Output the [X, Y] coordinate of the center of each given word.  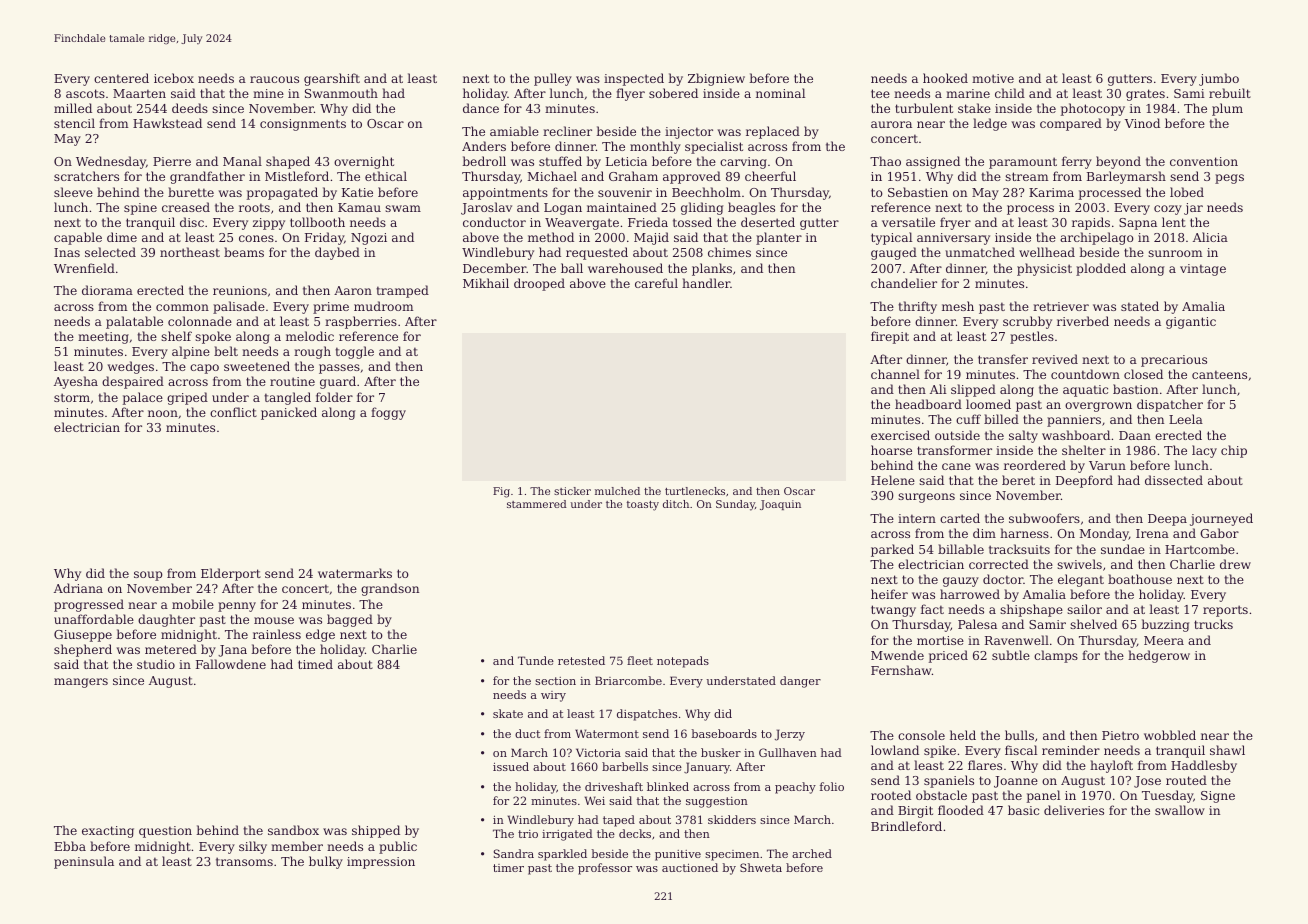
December [495, 268]
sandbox [293, 830]
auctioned [690, 867]
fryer [955, 223]
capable [78, 238]
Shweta [761, 867]
